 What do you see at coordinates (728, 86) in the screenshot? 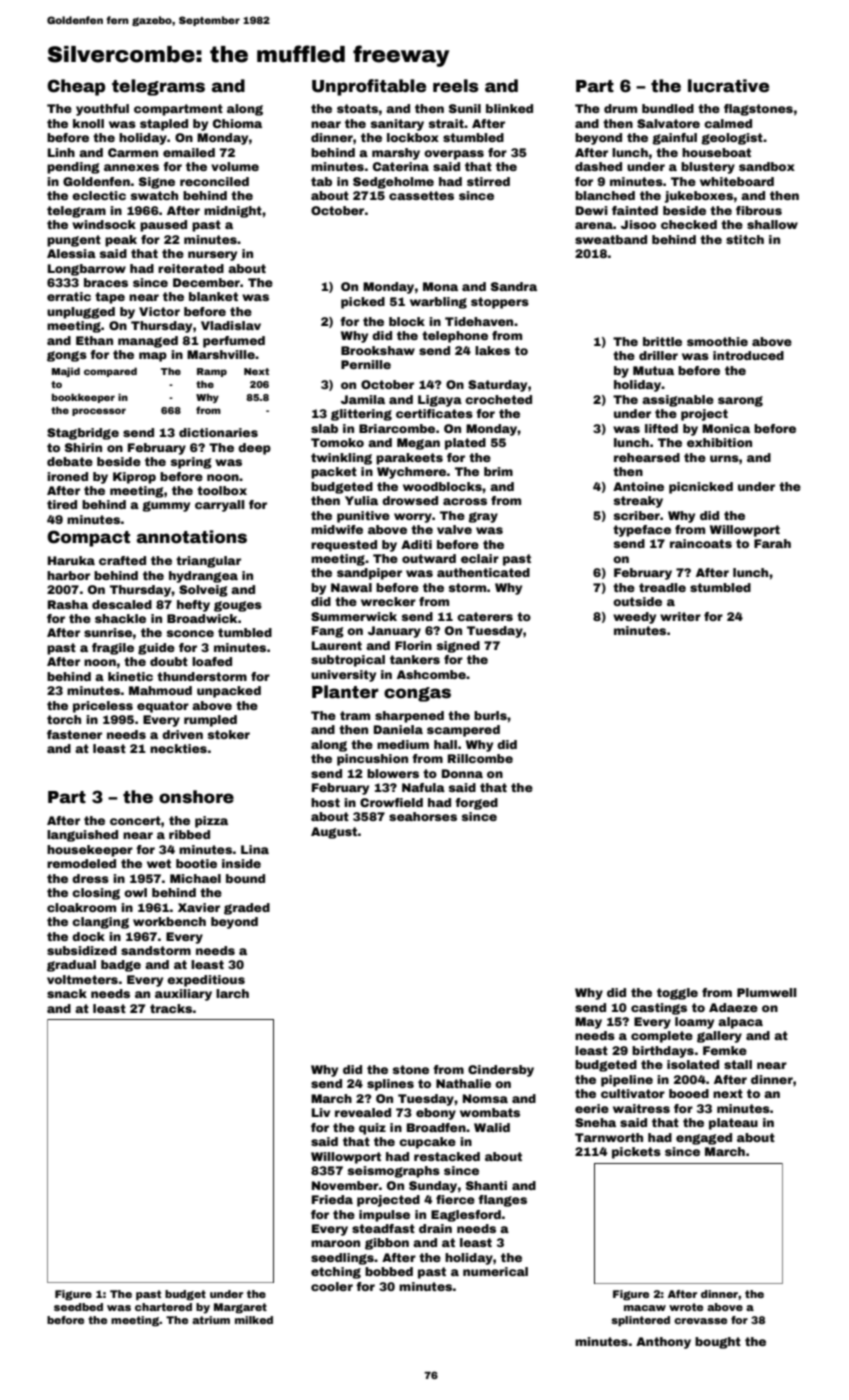
I see `lucrative` at bounding box center [728, 86].
